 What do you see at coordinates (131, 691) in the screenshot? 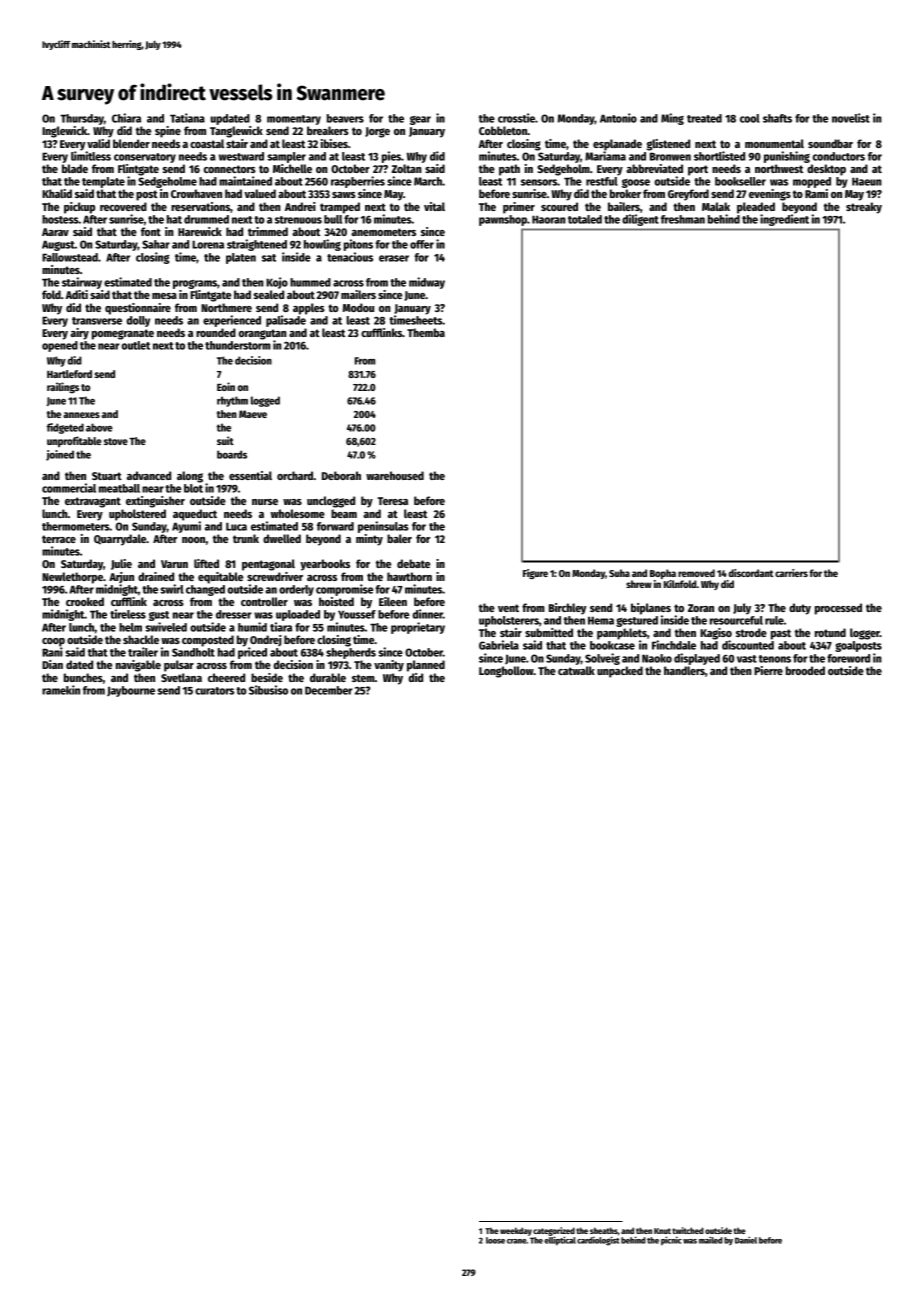
I see `Jaybourne` at bounding box center [131, 691].
